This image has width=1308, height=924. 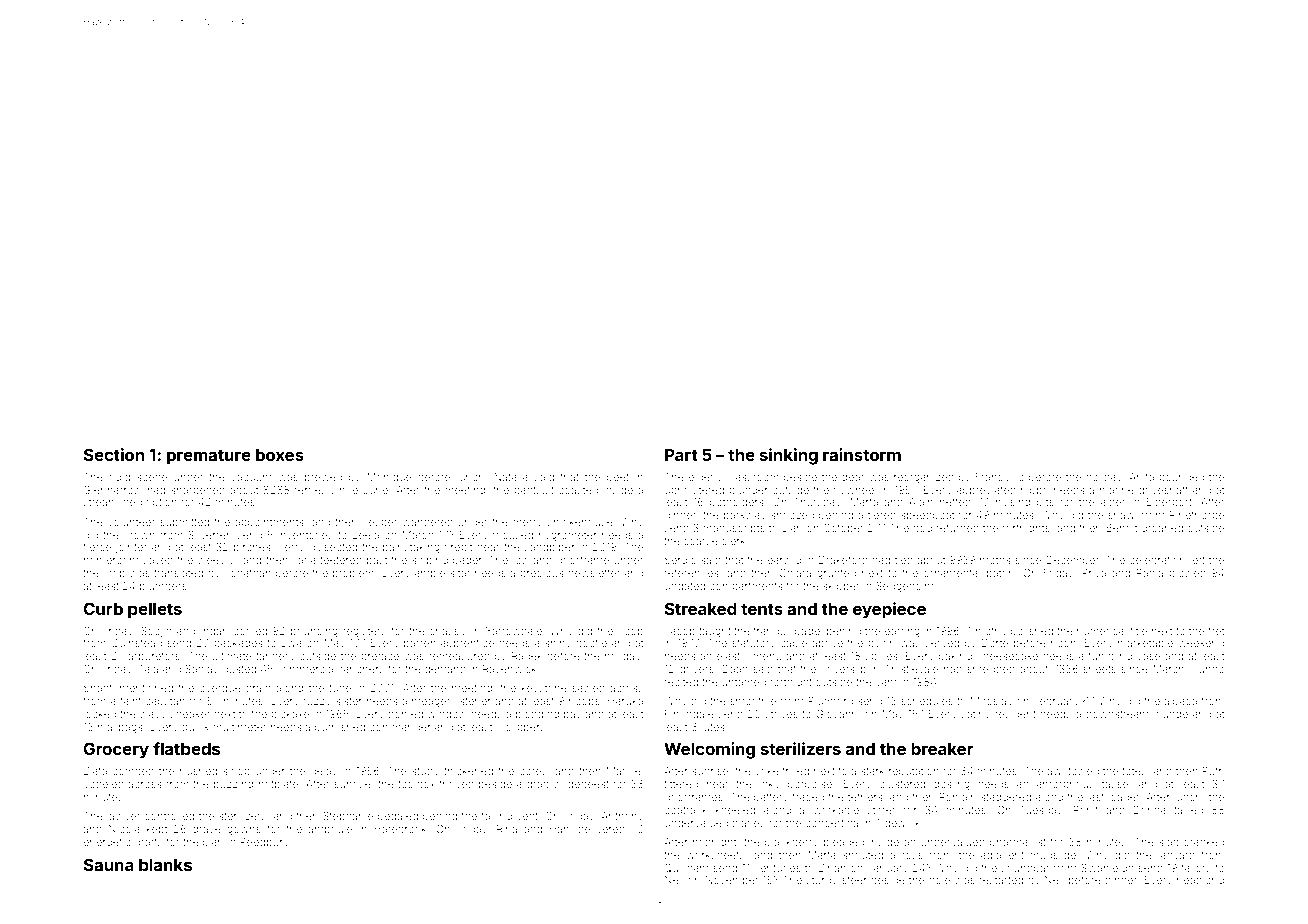 What do you see at coordinates (1200, 881) in the image?
I see `headlong` at bounding box center [1200, 881].
